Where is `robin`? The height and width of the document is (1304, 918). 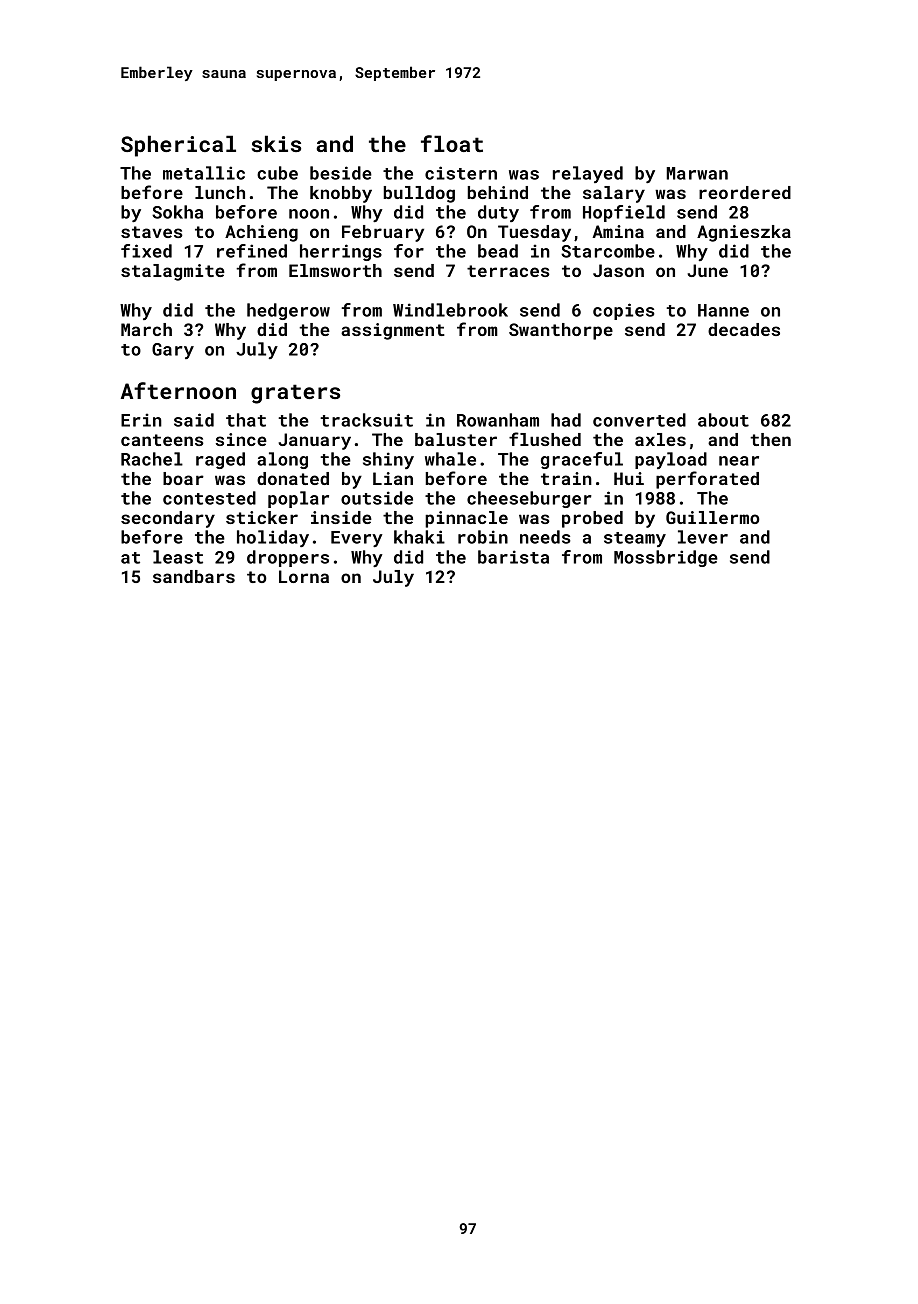 robin is located at coordinates (483, 537).
